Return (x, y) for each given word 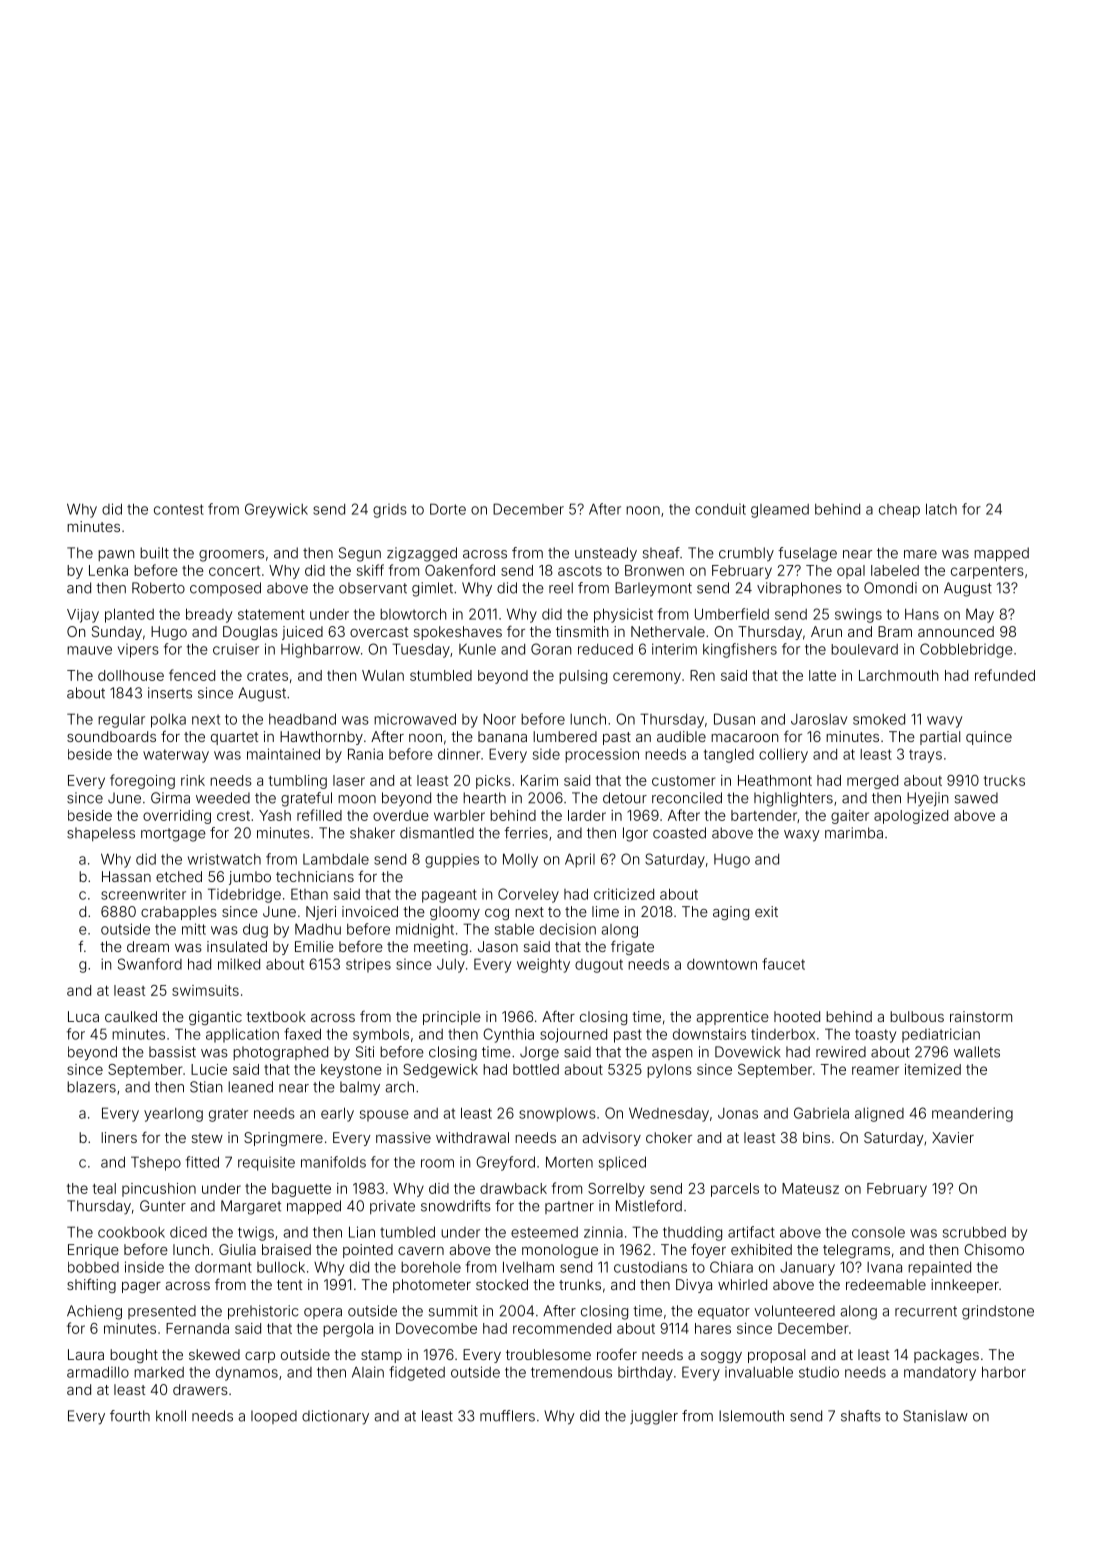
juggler (654, 1417)
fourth (130, 1416)
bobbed (93, 1267)
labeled (895, 570)
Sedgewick (440, 1071)
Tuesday (421, 650)
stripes (368, 965)
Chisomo (994, 1249)
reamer (875, 1070)
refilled (319, 815)
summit (453, 1311)
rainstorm (981, 1016)
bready (209, 615)
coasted (679, 833)
